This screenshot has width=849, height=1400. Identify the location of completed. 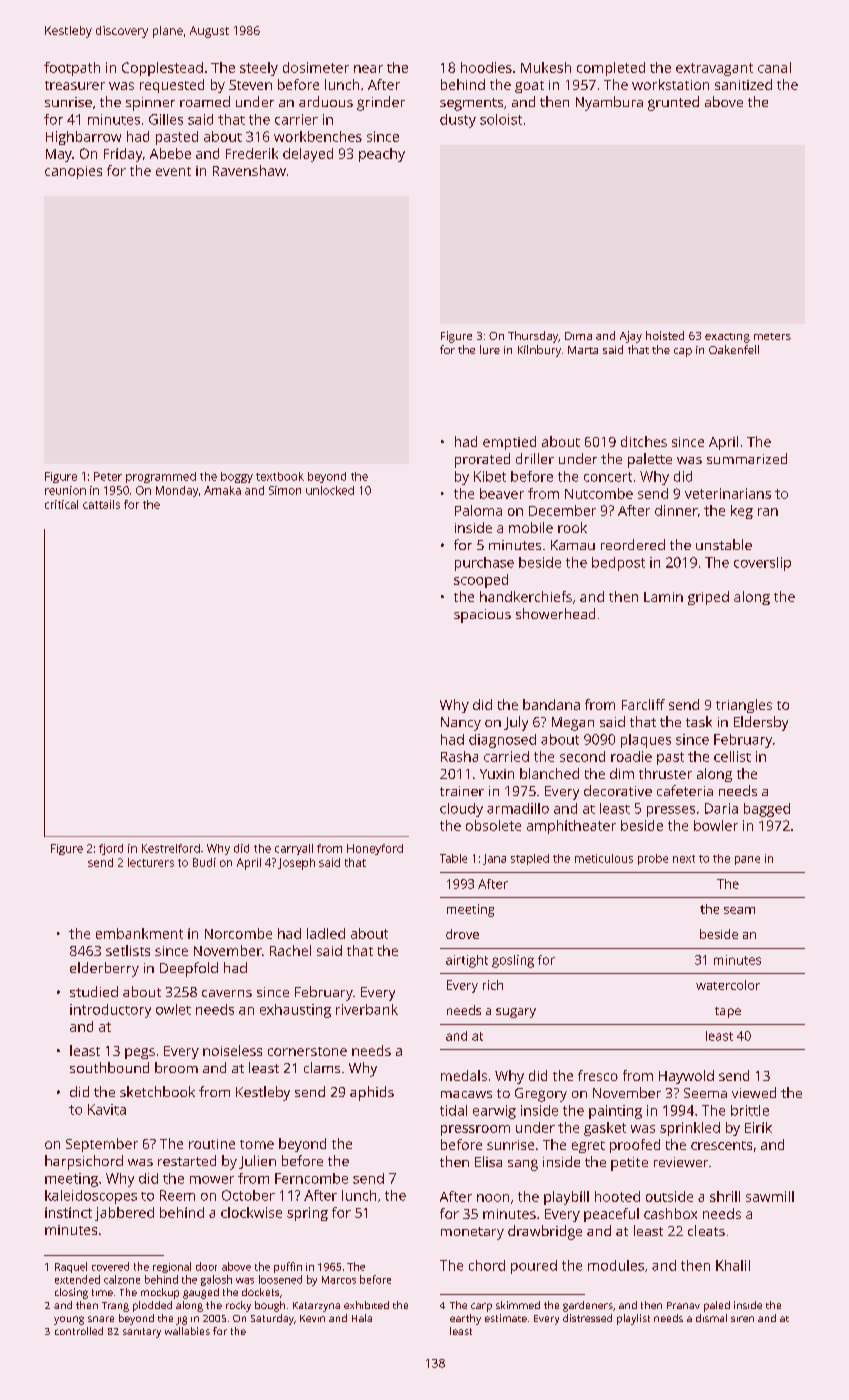
(611, 69).
